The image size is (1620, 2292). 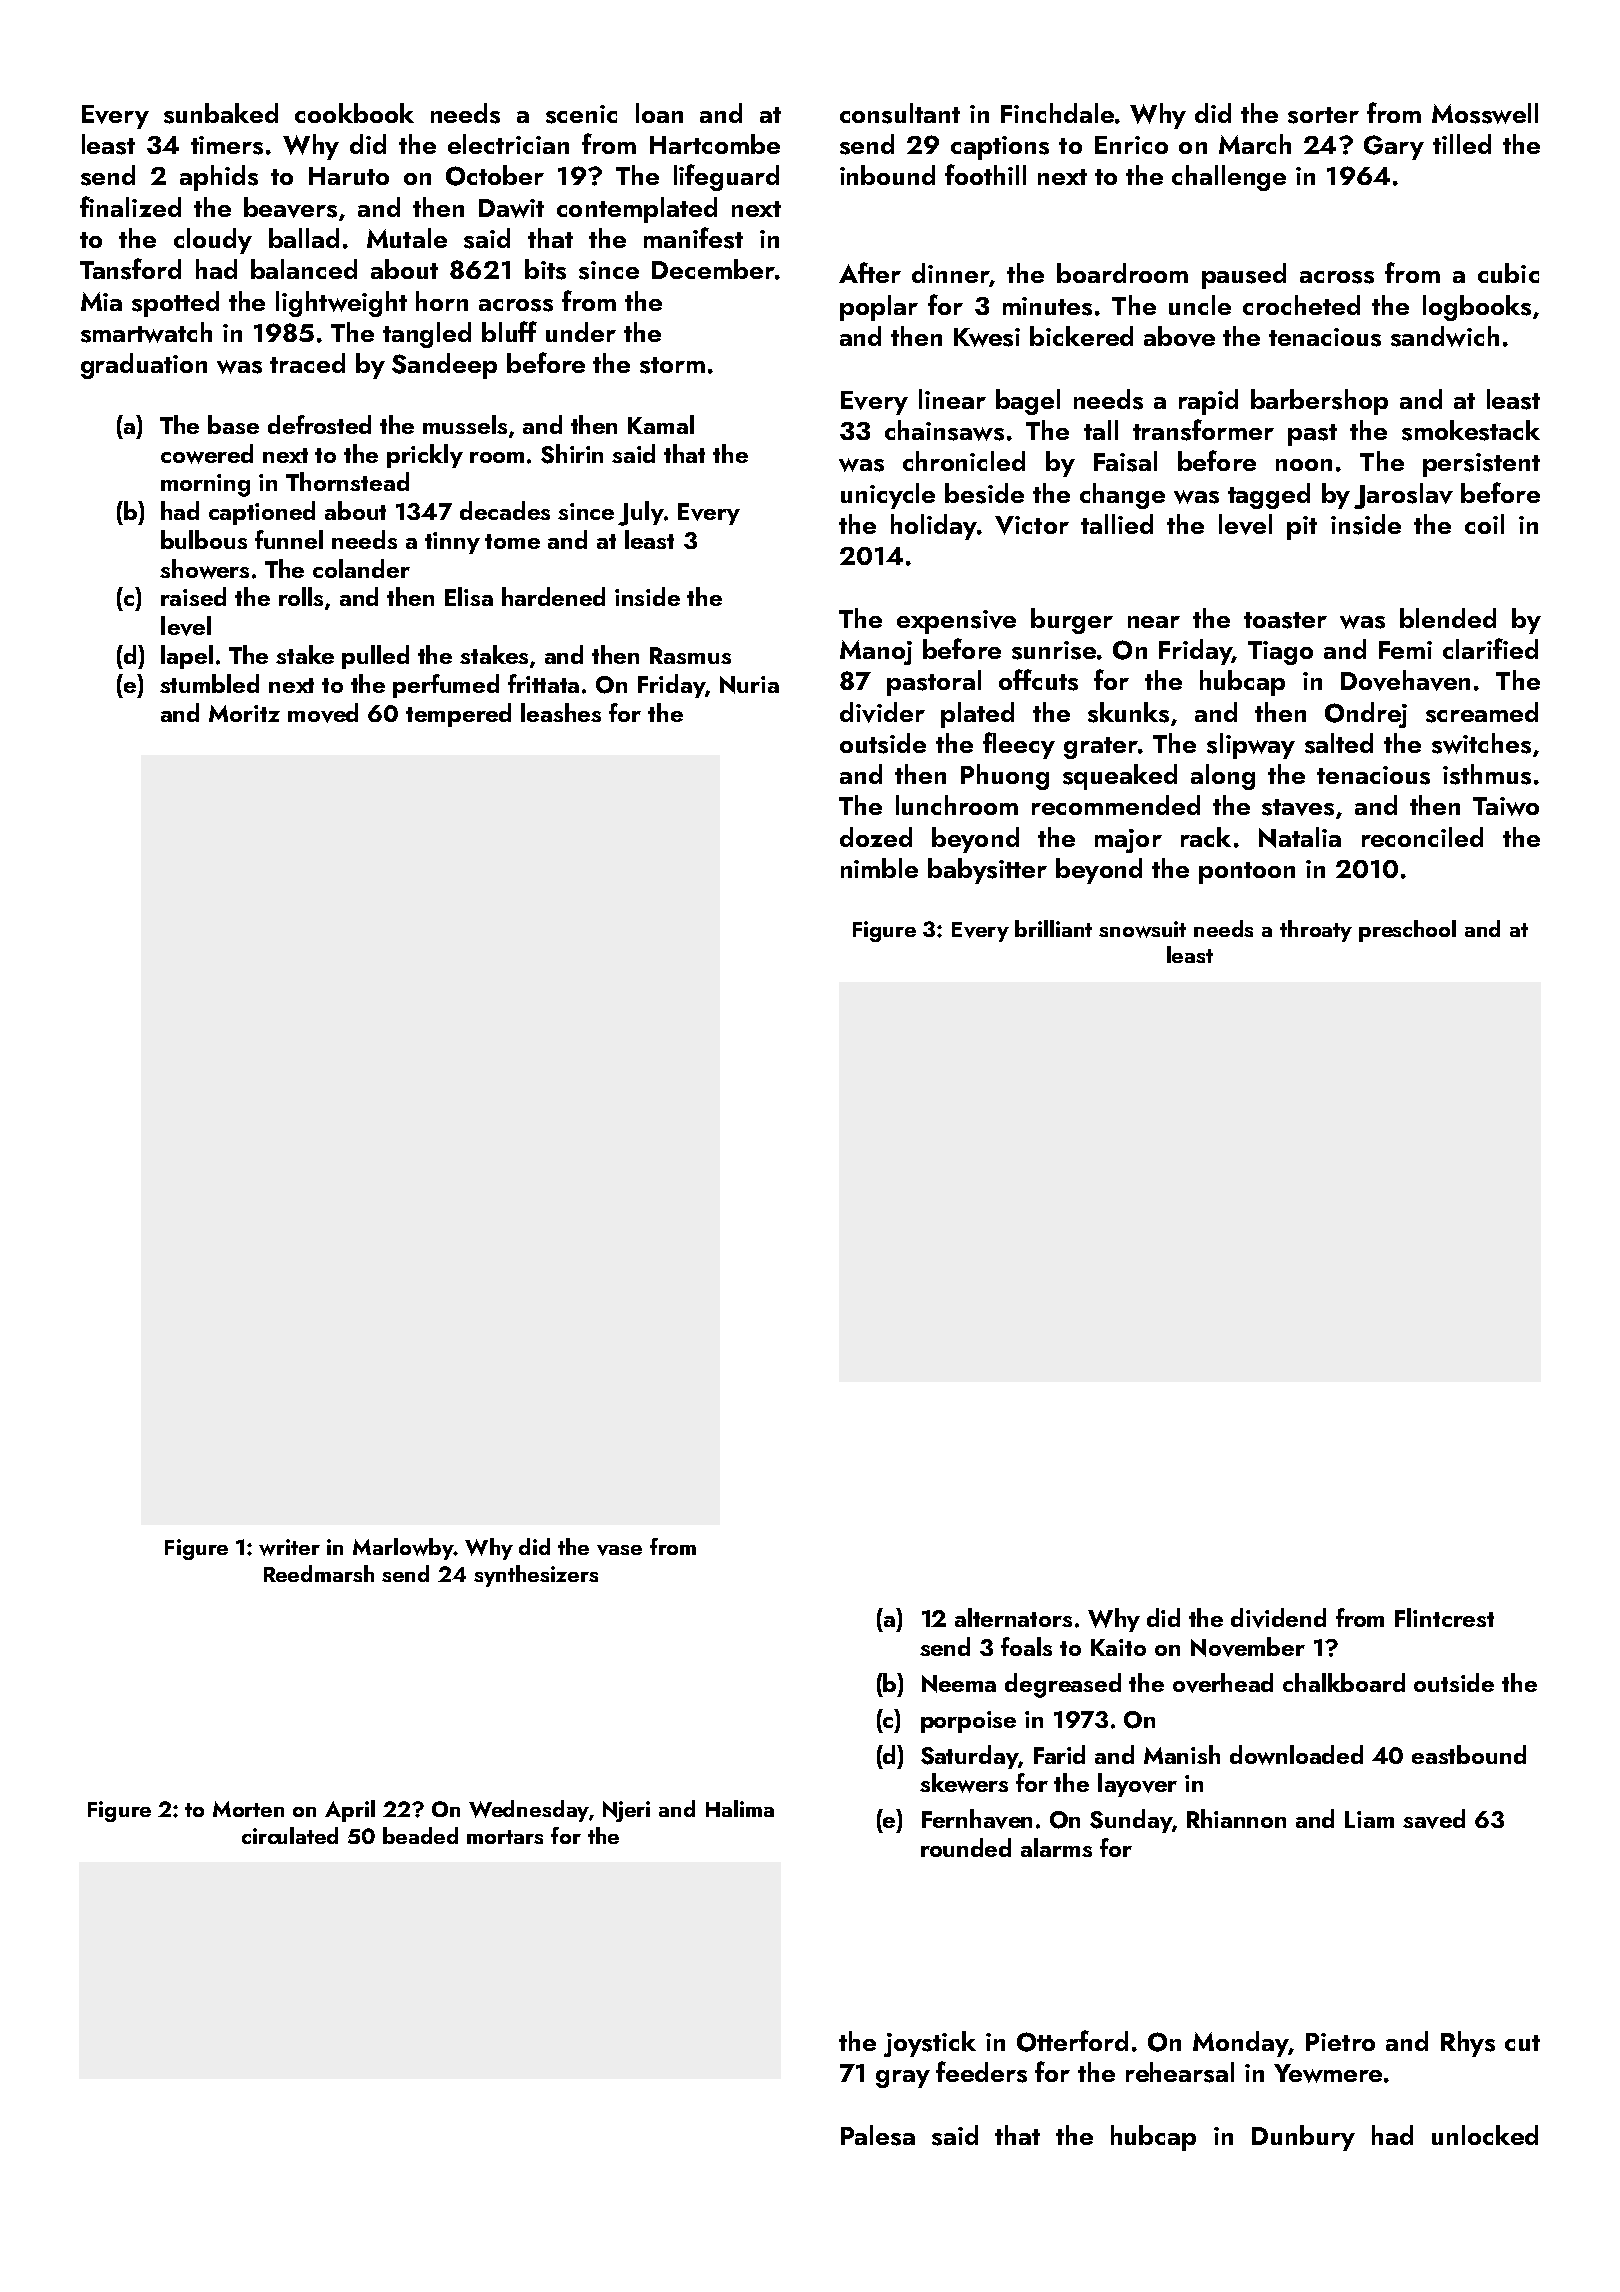 What do you see at coordinates (1057, 113) in the document?
I see `Finchdale` at bounding box center [1057, 113].
